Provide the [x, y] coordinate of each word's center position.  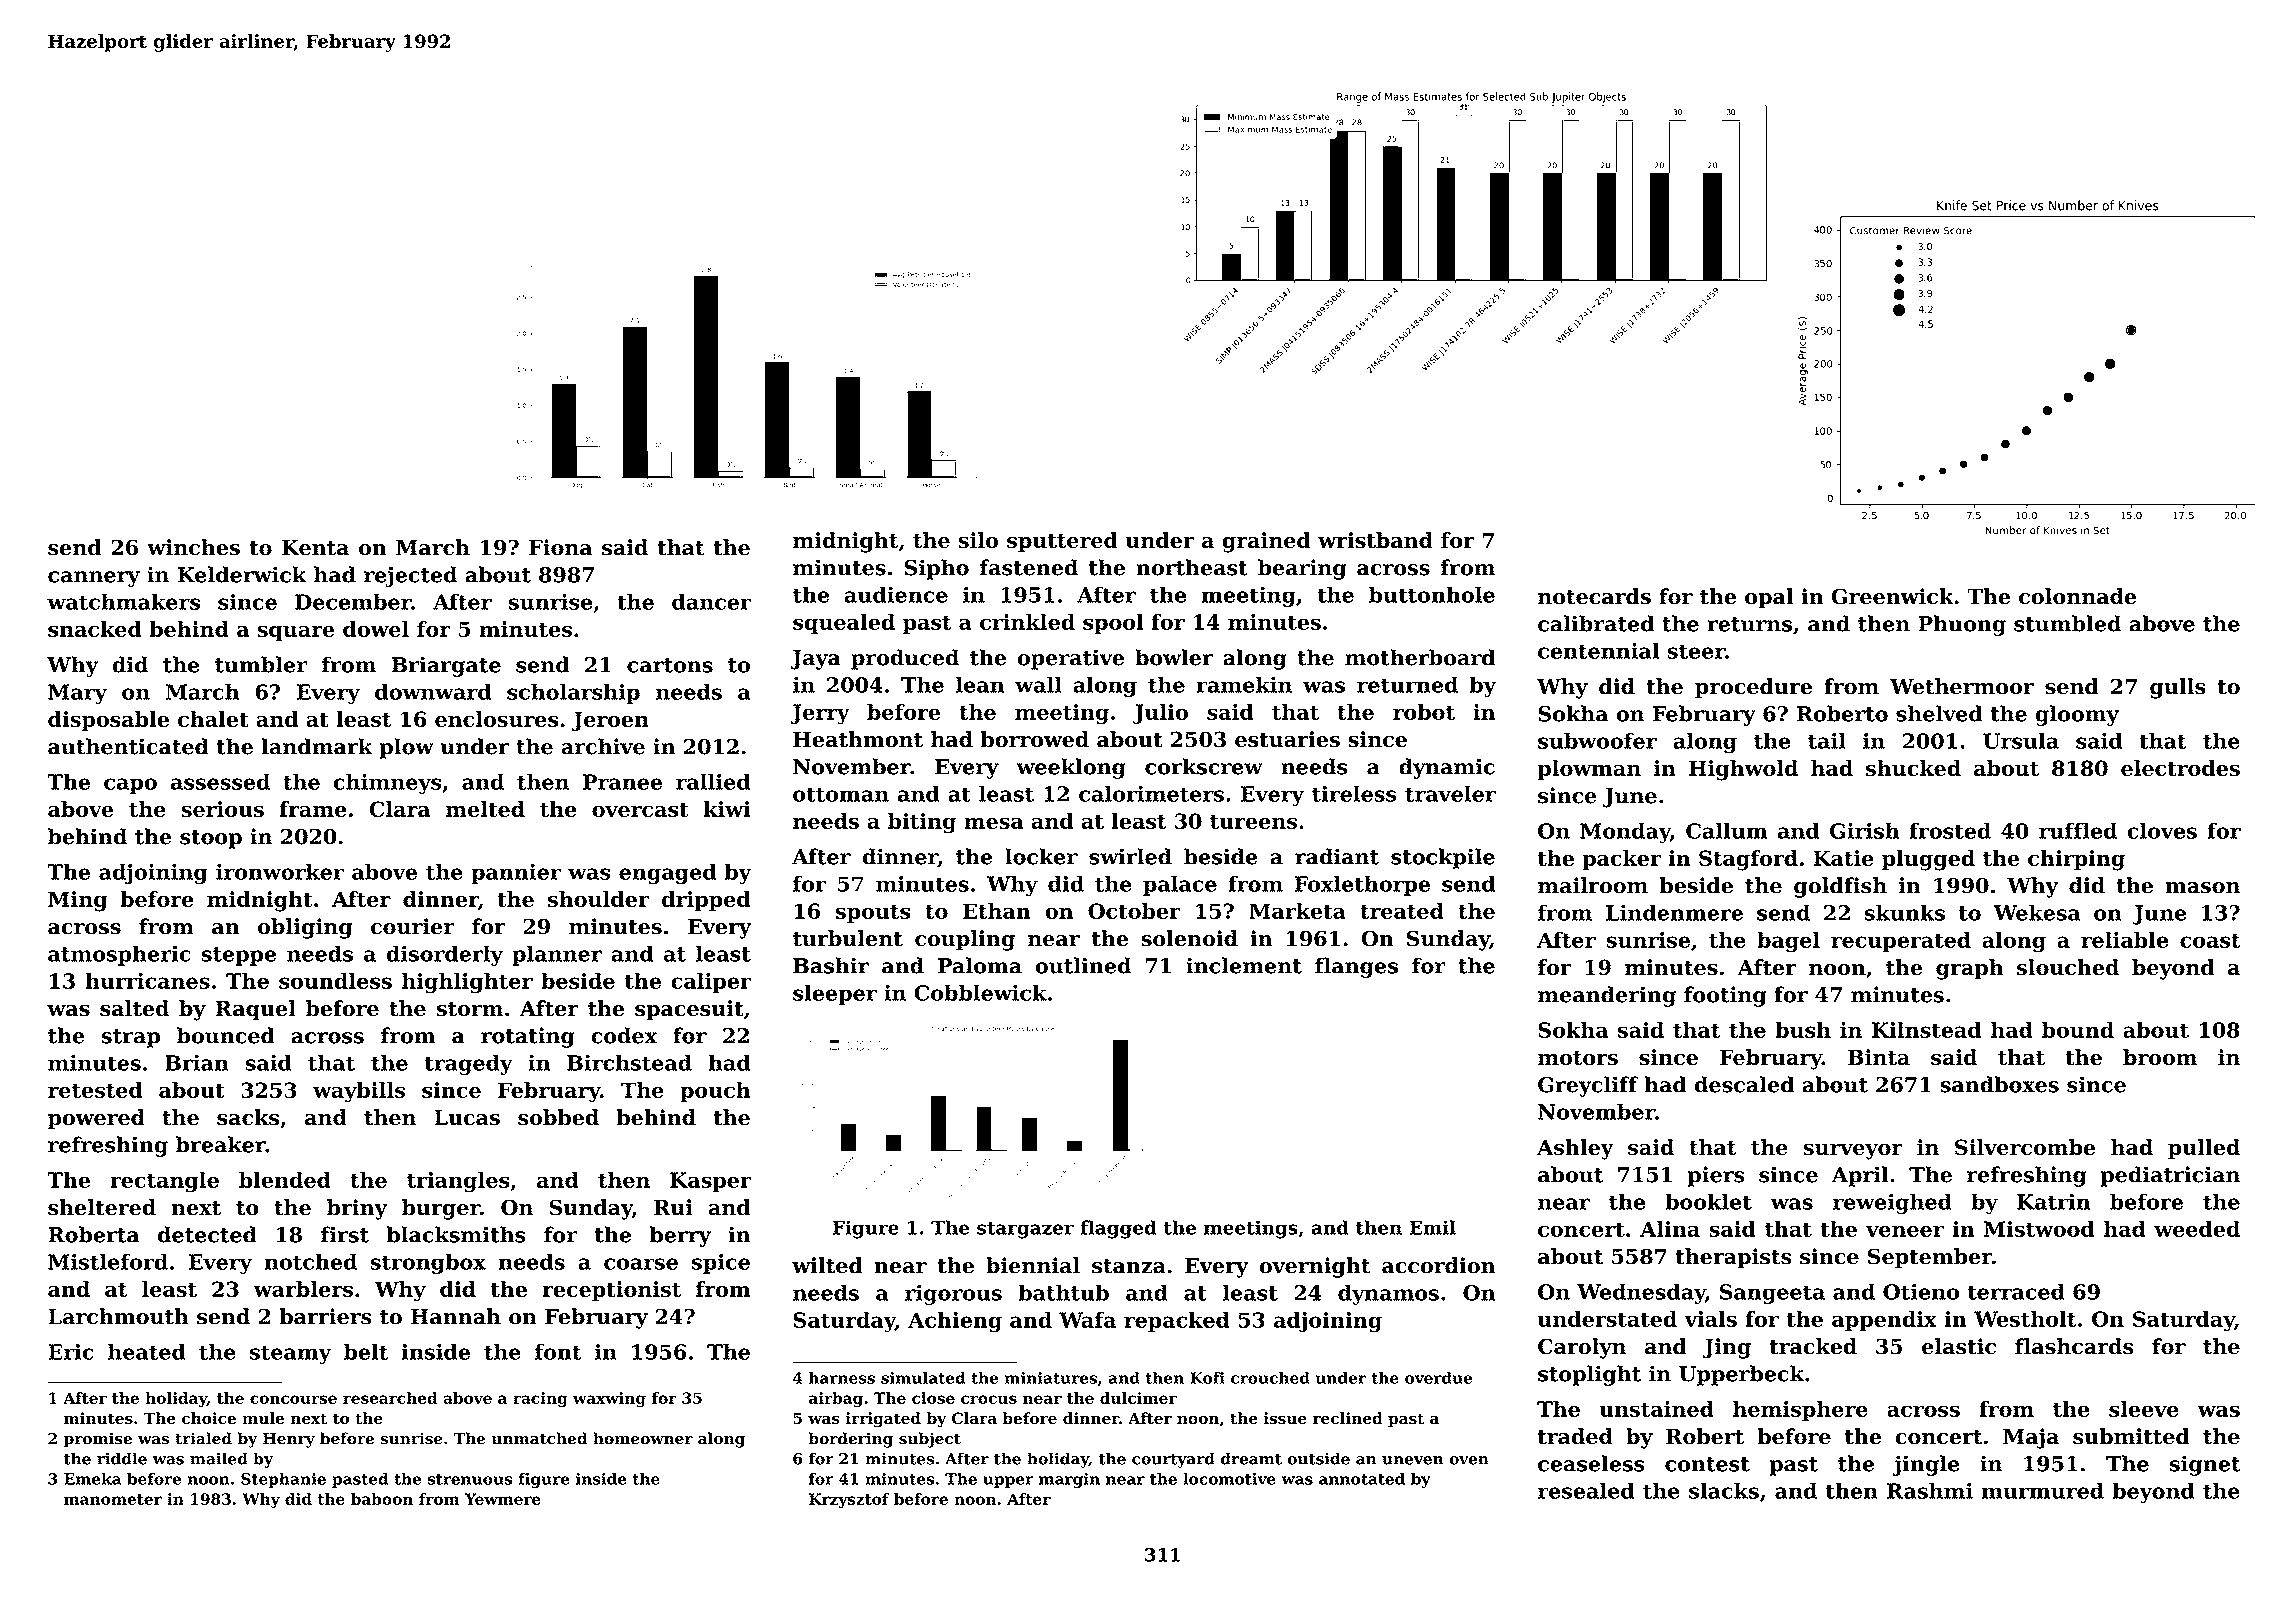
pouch [715, 1092]
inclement [1244, 965]
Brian [197, 1062]
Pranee [622, 782]
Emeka [92, 1479]
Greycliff [1588, 1086]
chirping [2076, 860]
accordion [1439, 1265]
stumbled [2067, 623]
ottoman [841, 794]
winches [193, 547]
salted [134, 1008]
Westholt [2025, 1319]
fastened [1029, 567]
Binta [1879, 1057]
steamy [291, 1354]
